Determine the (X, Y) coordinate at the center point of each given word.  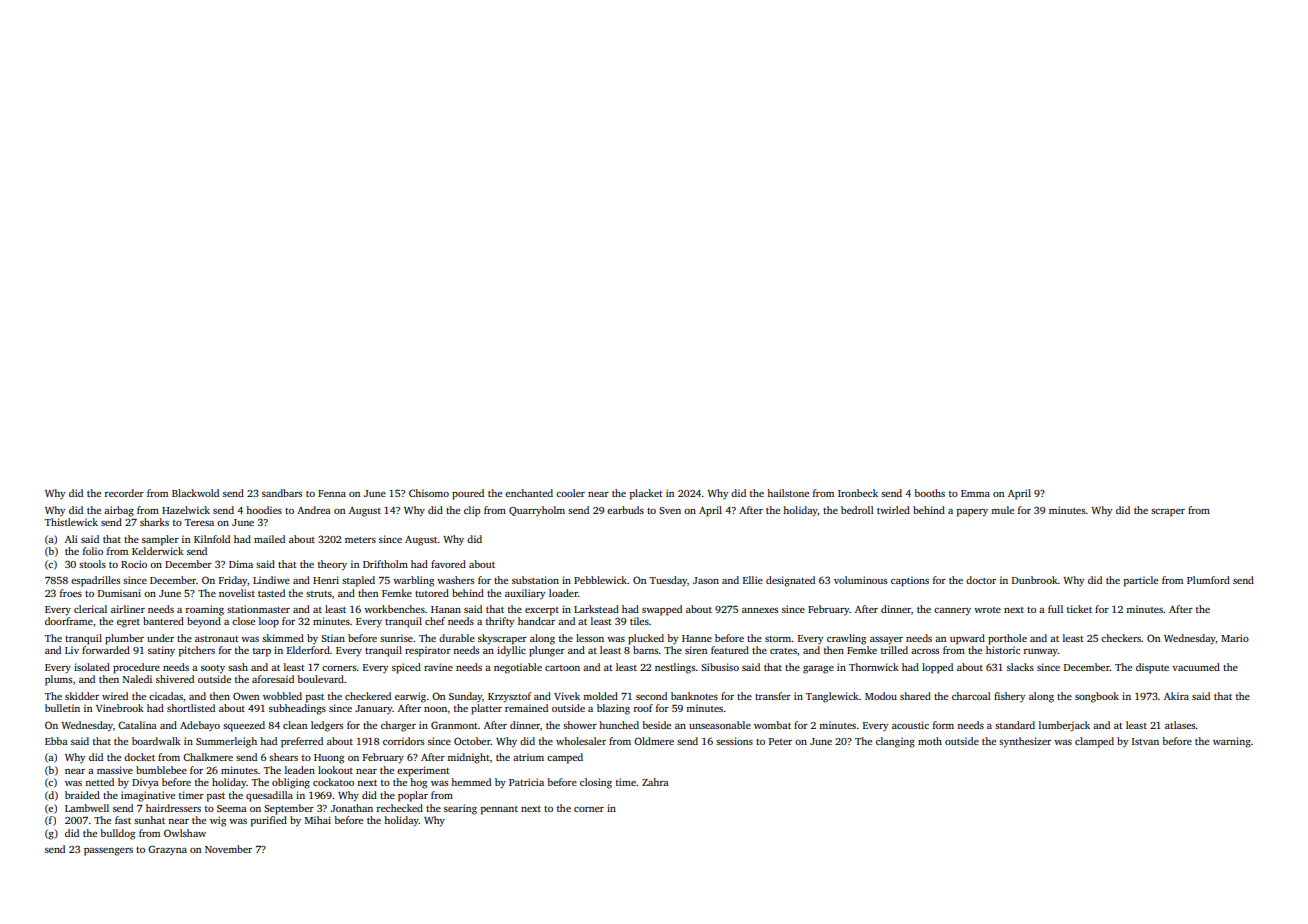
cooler (570, 493)
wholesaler (581, 741)
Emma (975, 493)
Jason (706, 580)
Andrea (314, 510)
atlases (1180, 725)
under (160, 638)
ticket (1079, 609)
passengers (108, 852)
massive (115, 770)
